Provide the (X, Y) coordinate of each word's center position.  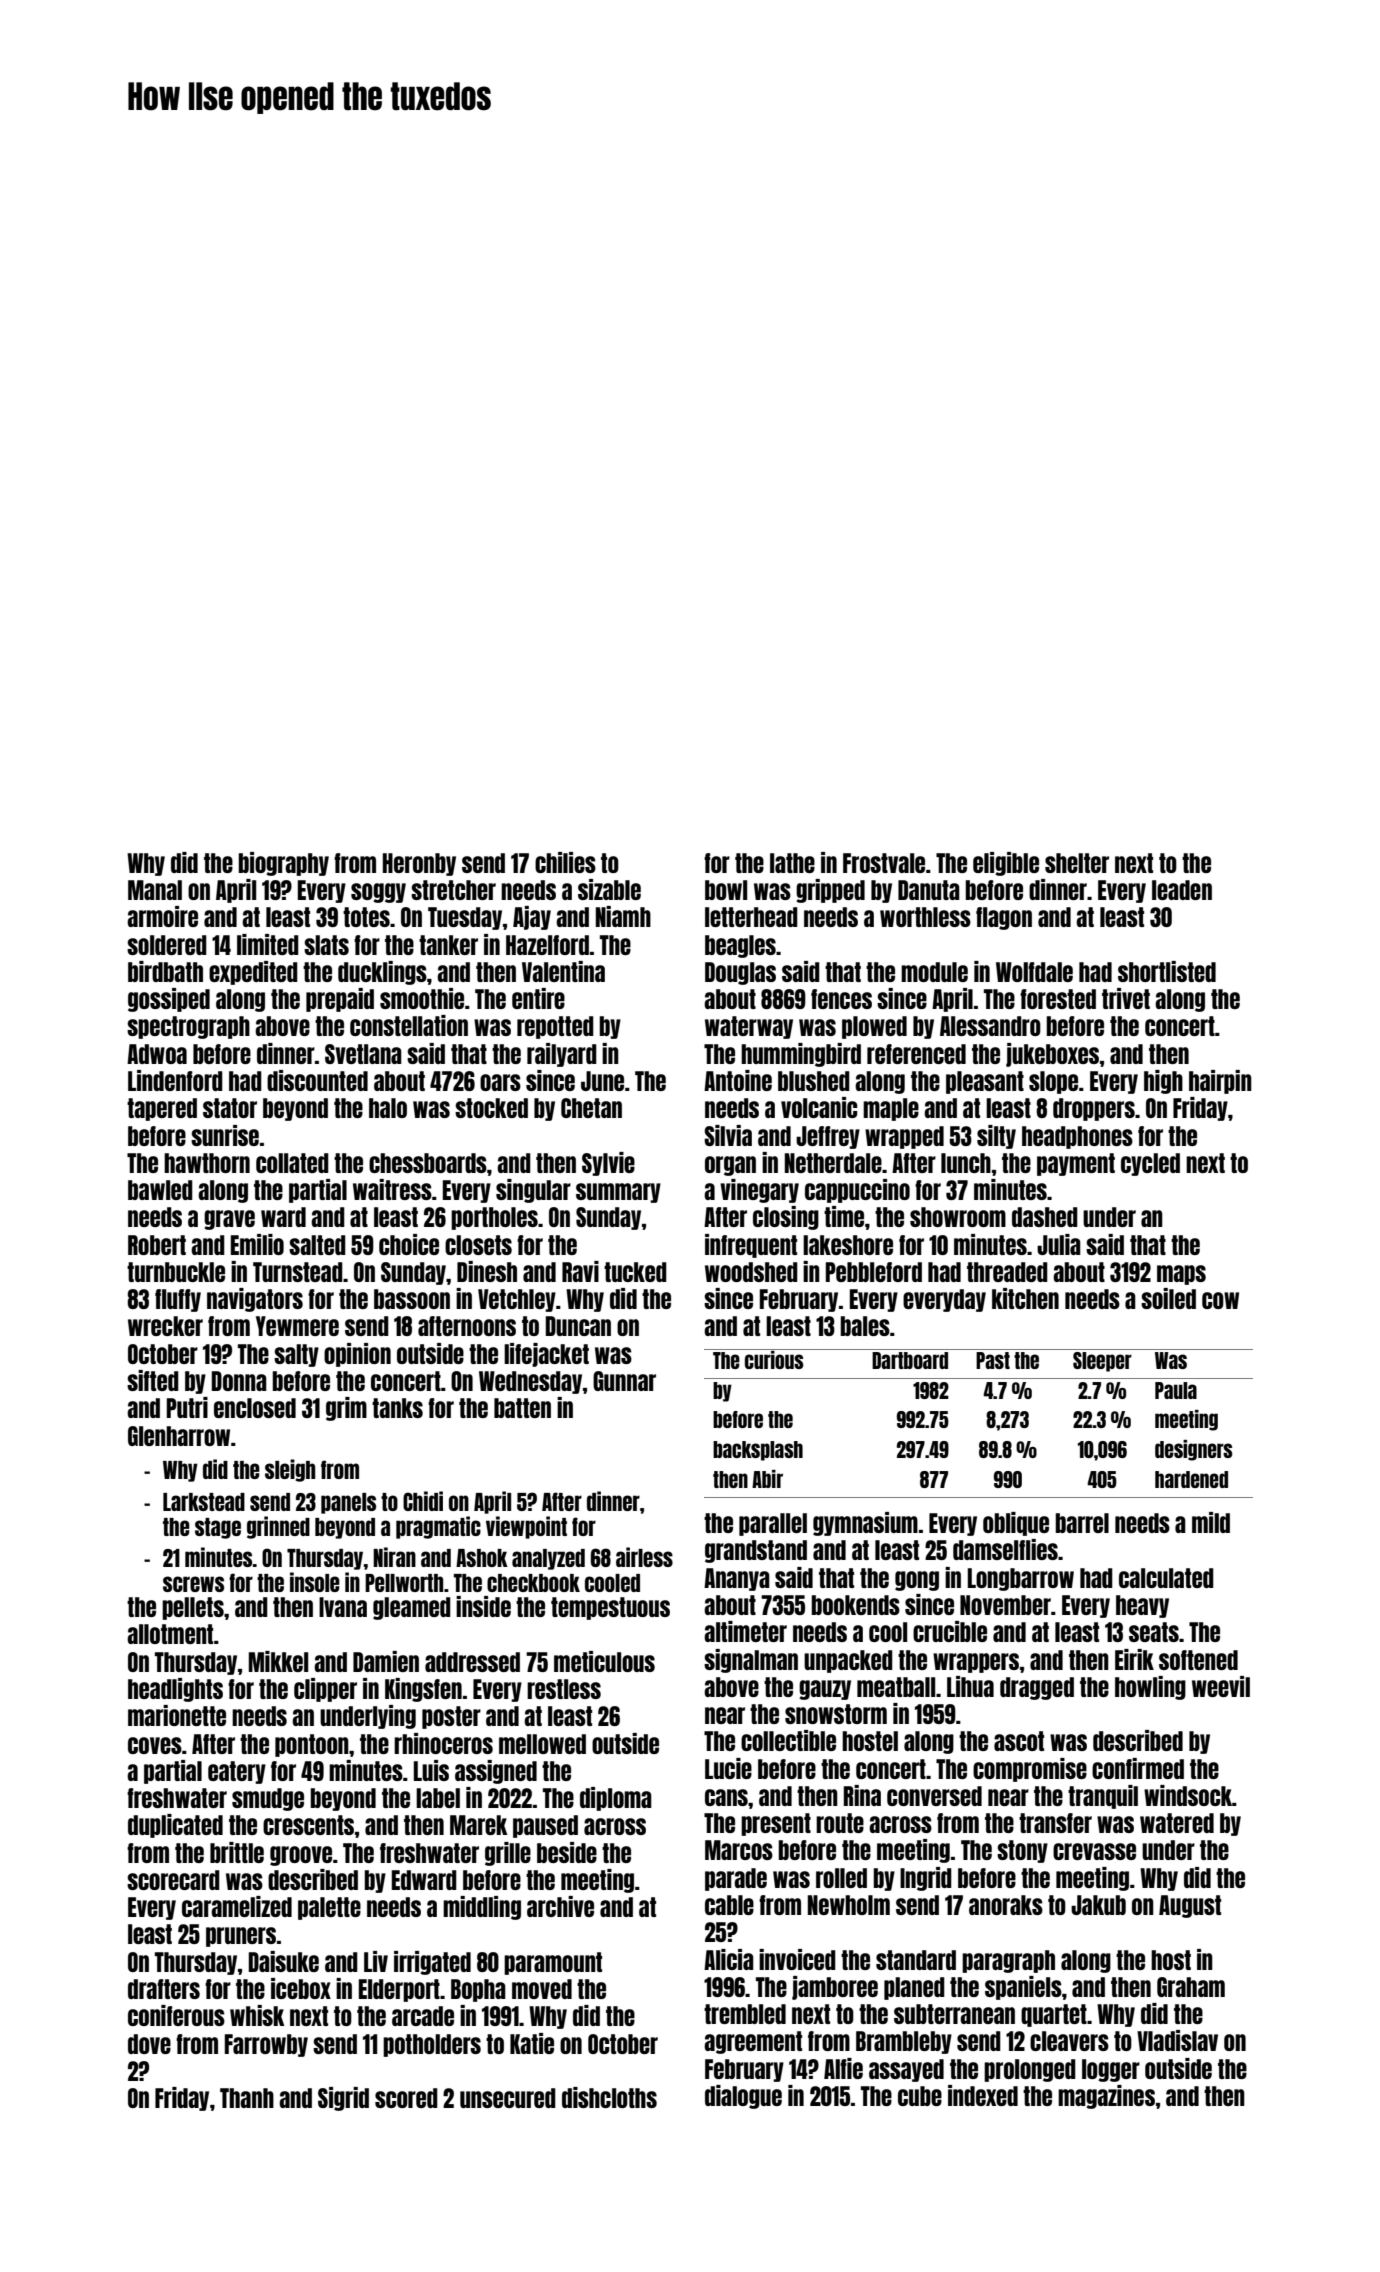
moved (542, 1989)
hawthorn (207, 1163)
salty (296, 1355)
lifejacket (546, 1355)
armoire (162, 916)
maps (1181, 1275)
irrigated (432, 1963)
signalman (751, 1661)
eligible (1006, 864)
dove (149, 2044)
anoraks (1006, 1905)
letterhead (751, 917)
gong (917, 1581)
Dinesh (487, 1271)
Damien (386, 1661)
